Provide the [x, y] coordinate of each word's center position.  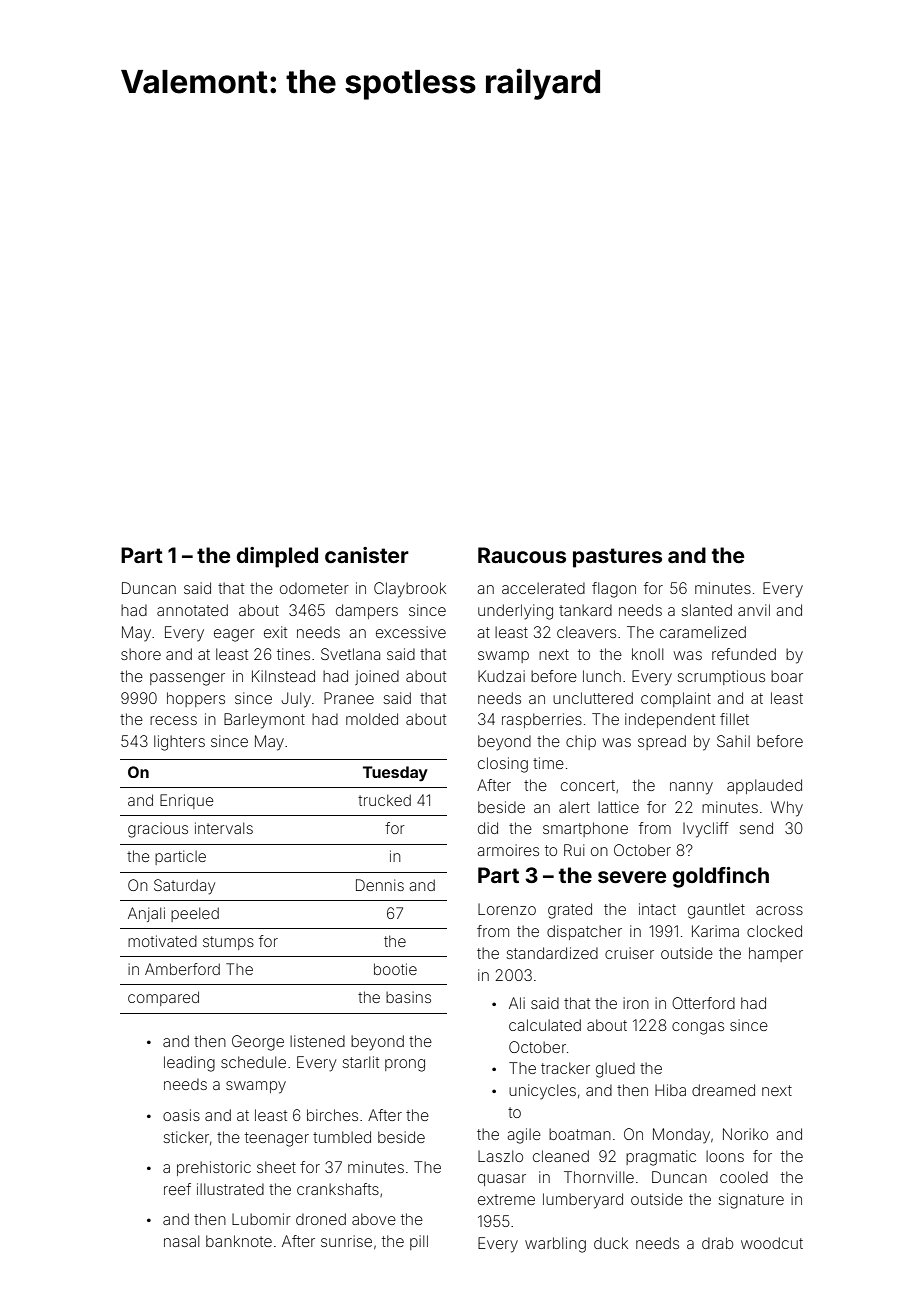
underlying [515, 612]
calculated [545, 1025]
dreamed [723, 1090]
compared [163, 998]
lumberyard [583, 1201]
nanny [691, 788]
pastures [617, 558]
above [374, 1219]
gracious [158, 830]
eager [234, 635]
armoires [508, 850]
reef [177, 1189]
